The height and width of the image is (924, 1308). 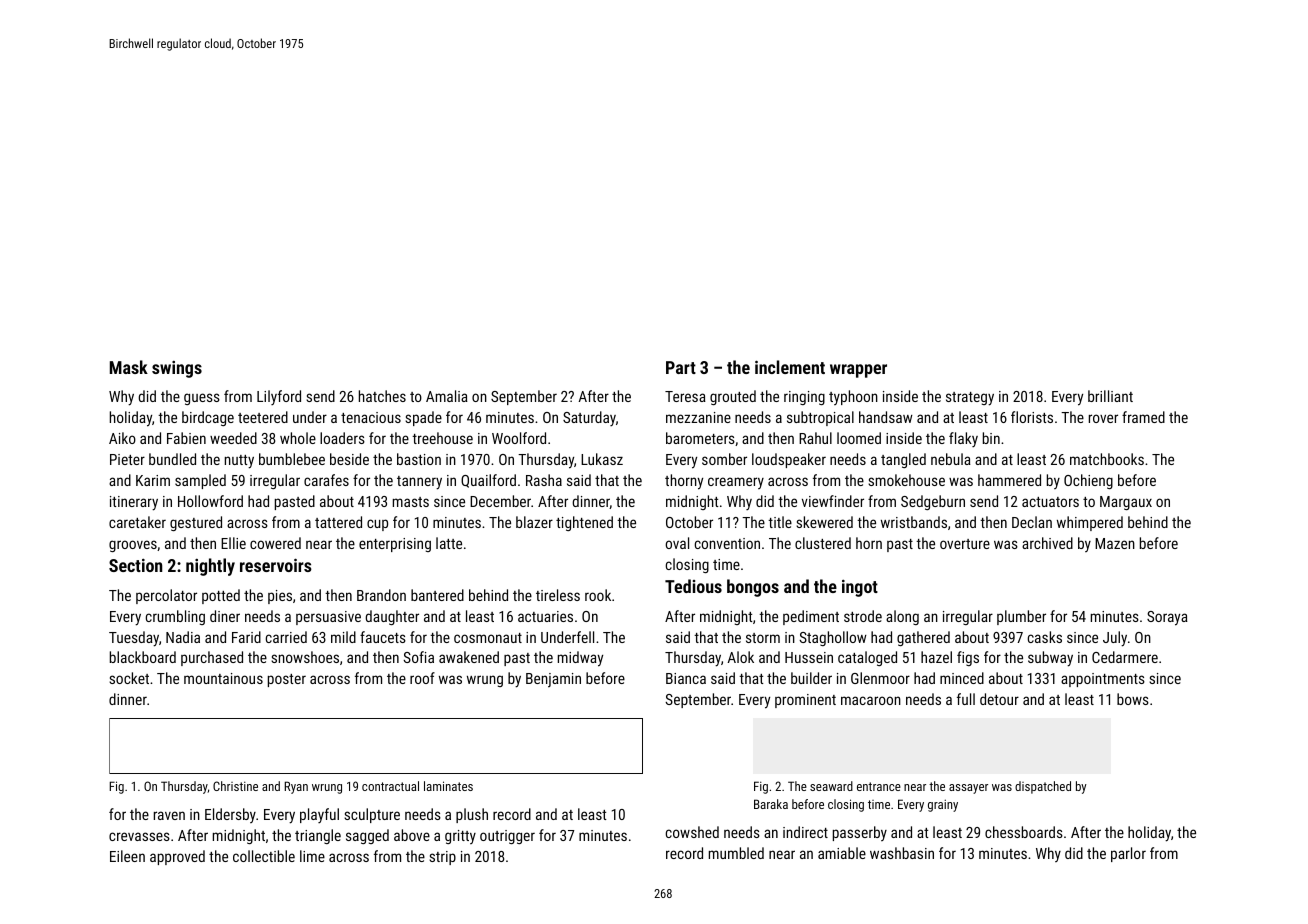 I want to click on Benjamin, so click(x=553, y=680).
